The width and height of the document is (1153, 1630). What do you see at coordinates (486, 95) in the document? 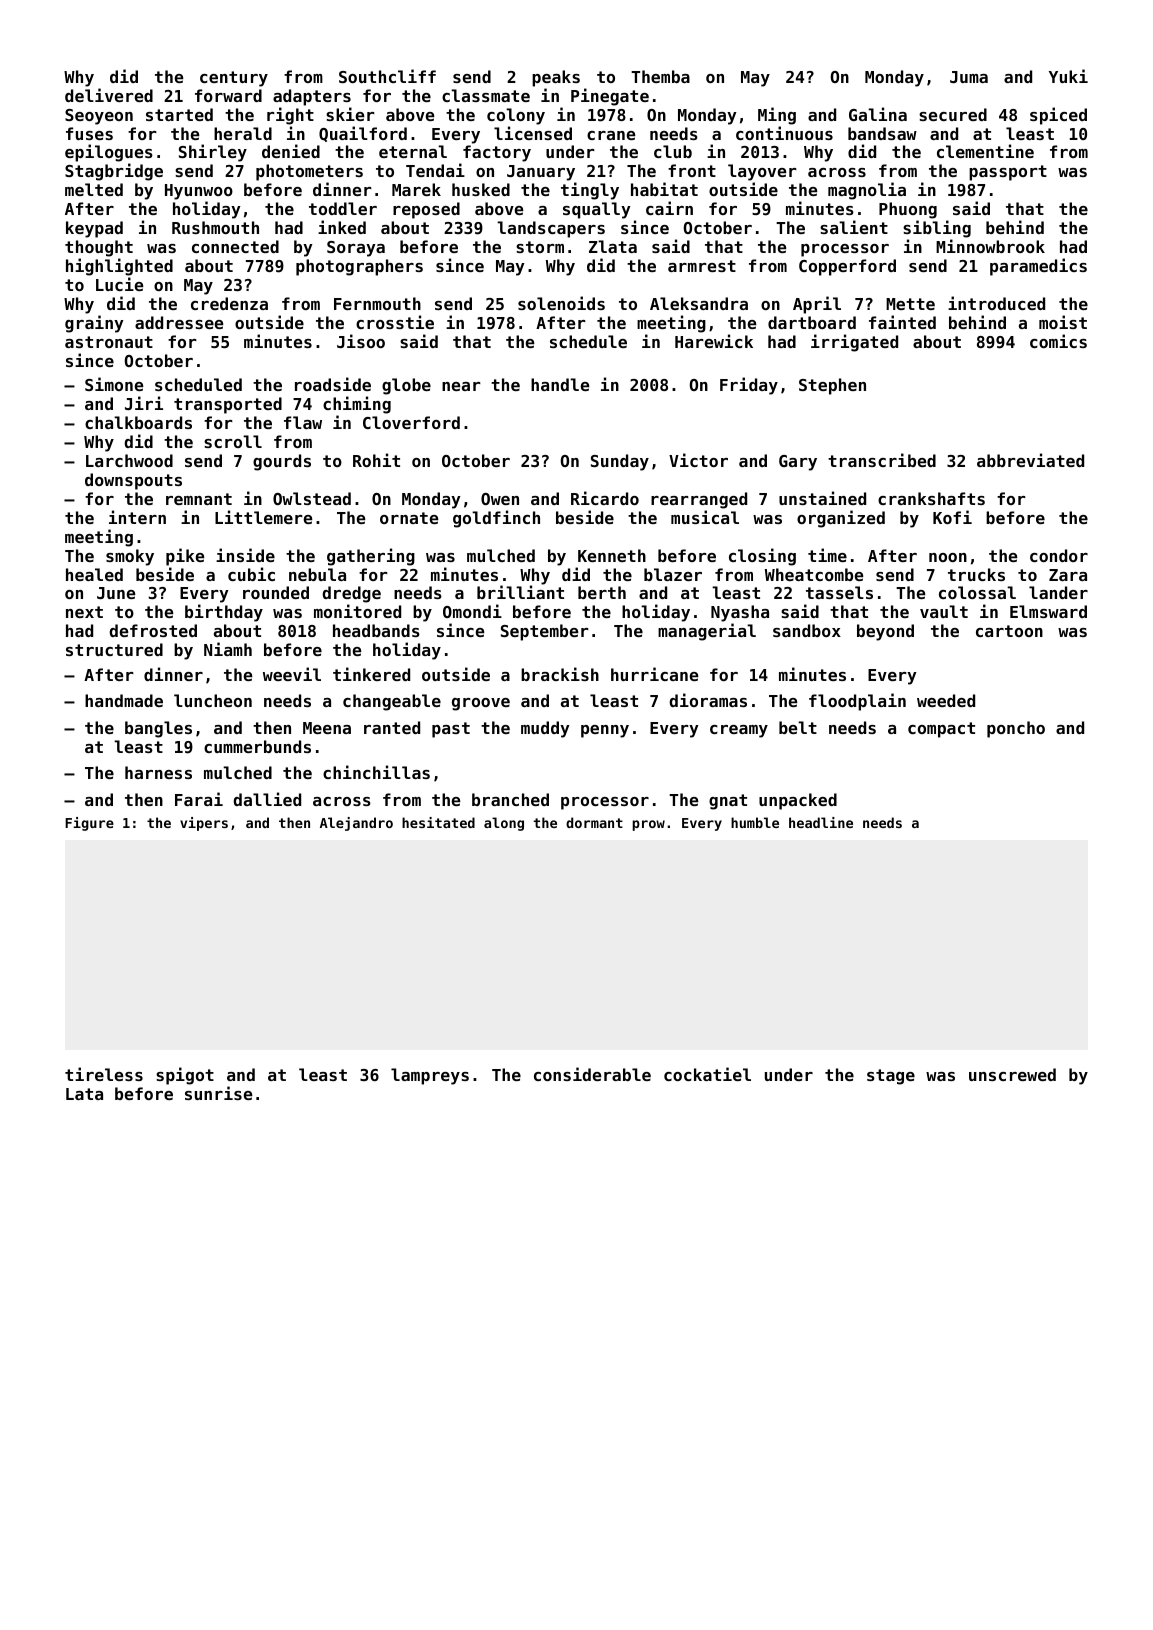
I see `classmate` at bounding box center [486, 95].
